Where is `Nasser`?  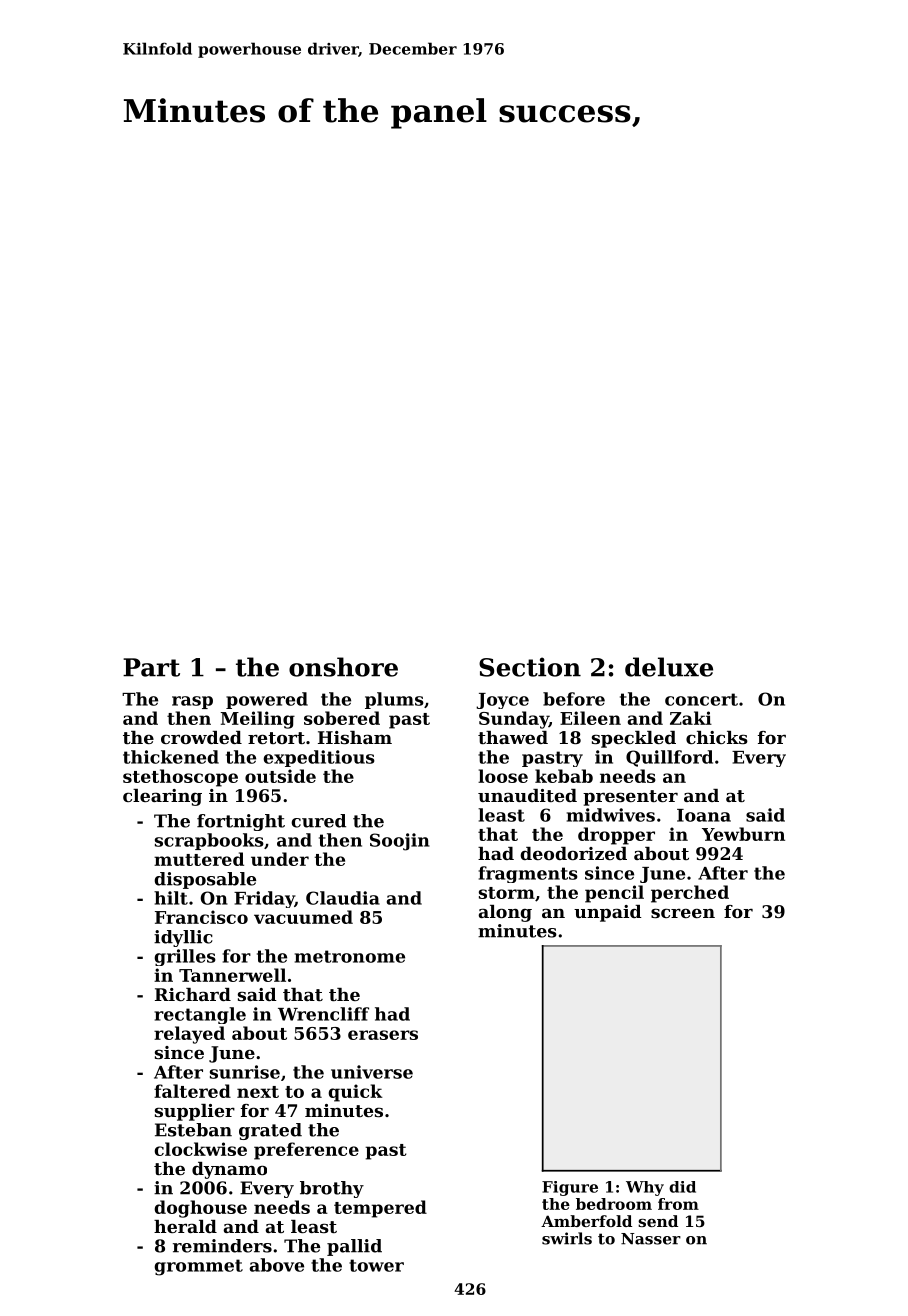 Nasser is located at coordinates (651, 1239).
